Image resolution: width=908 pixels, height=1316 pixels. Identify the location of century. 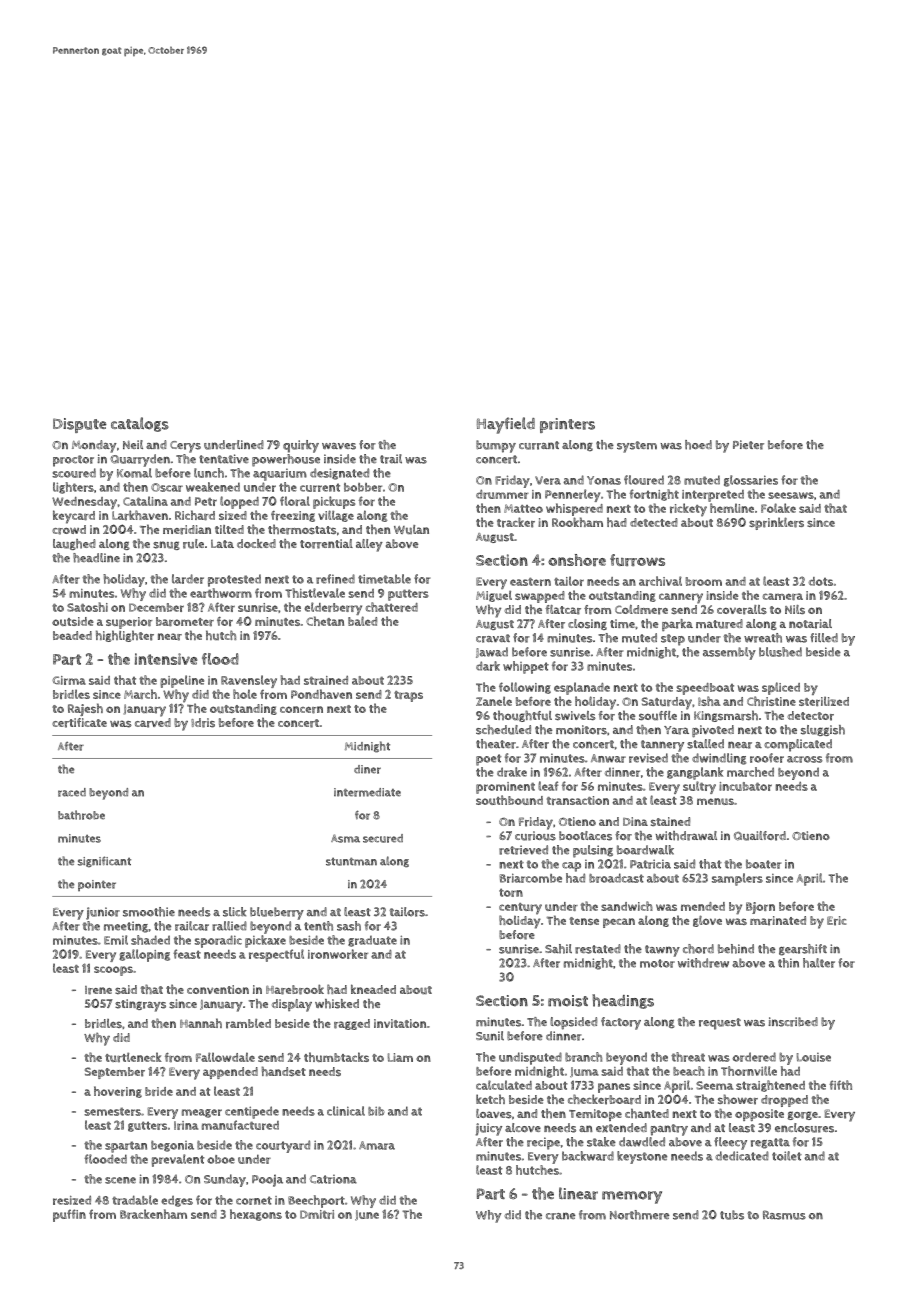
(520, 909).
